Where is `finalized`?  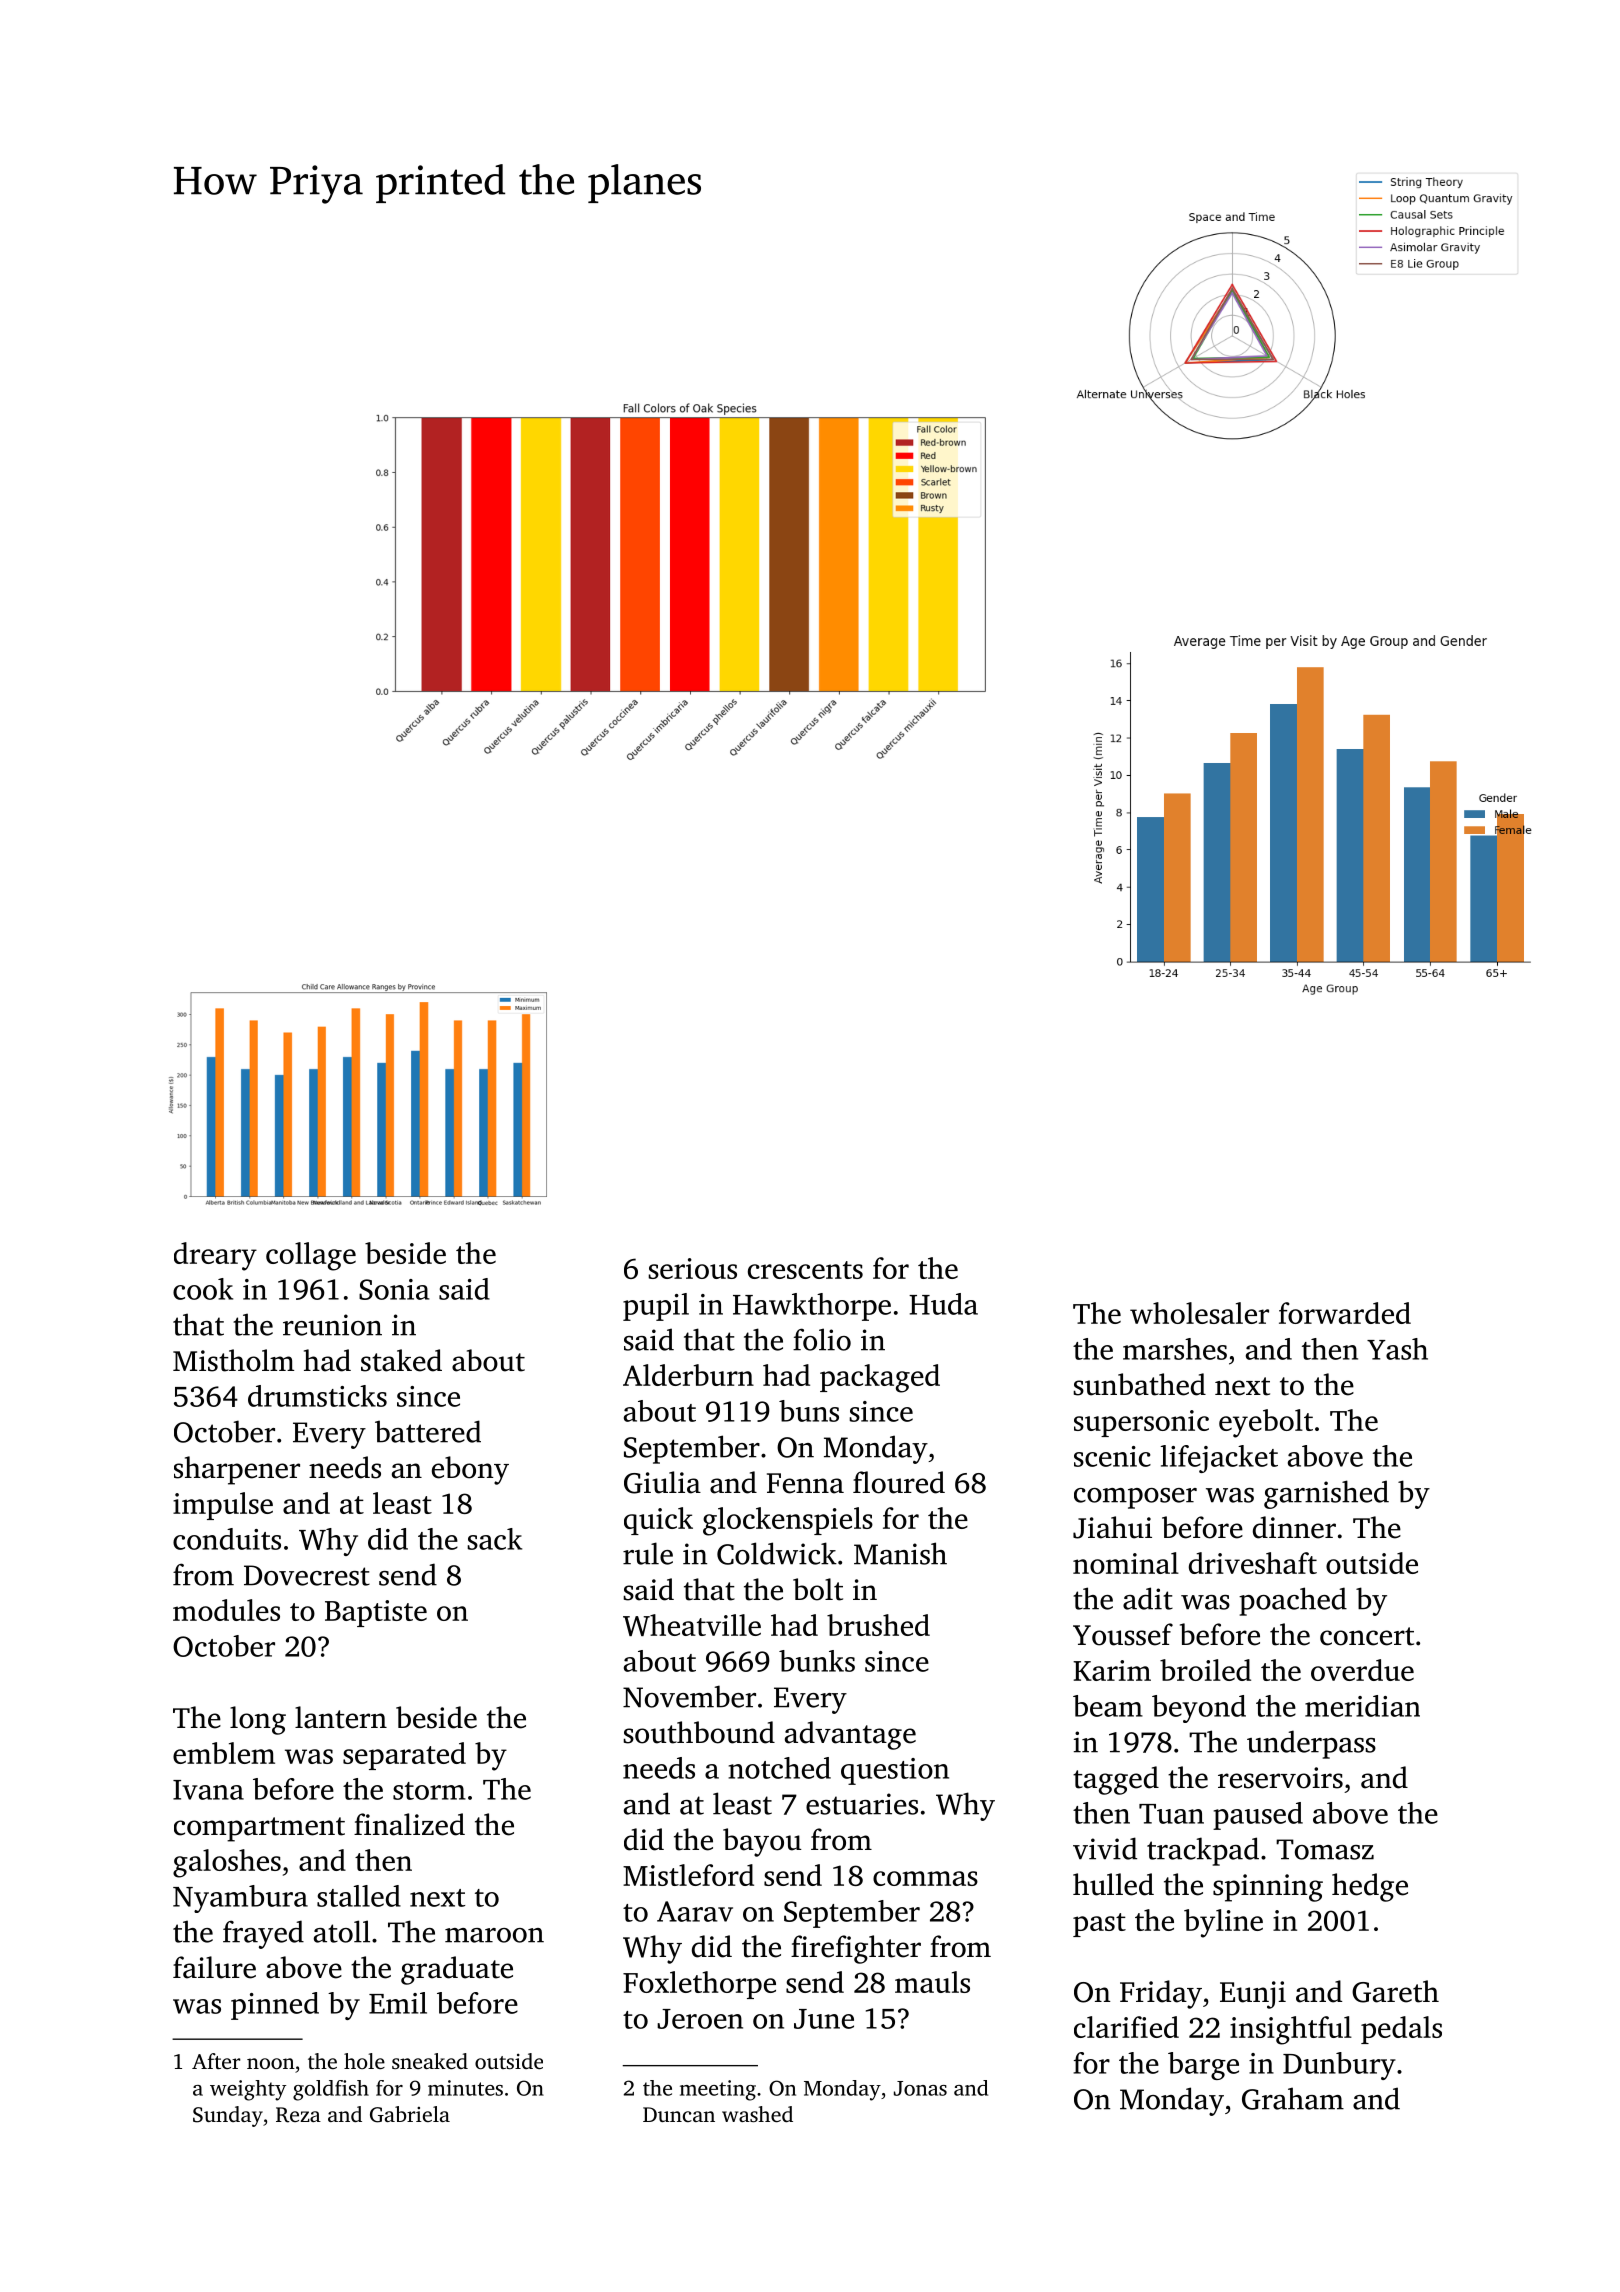 finalized is located at coordinates (409, 1824).
